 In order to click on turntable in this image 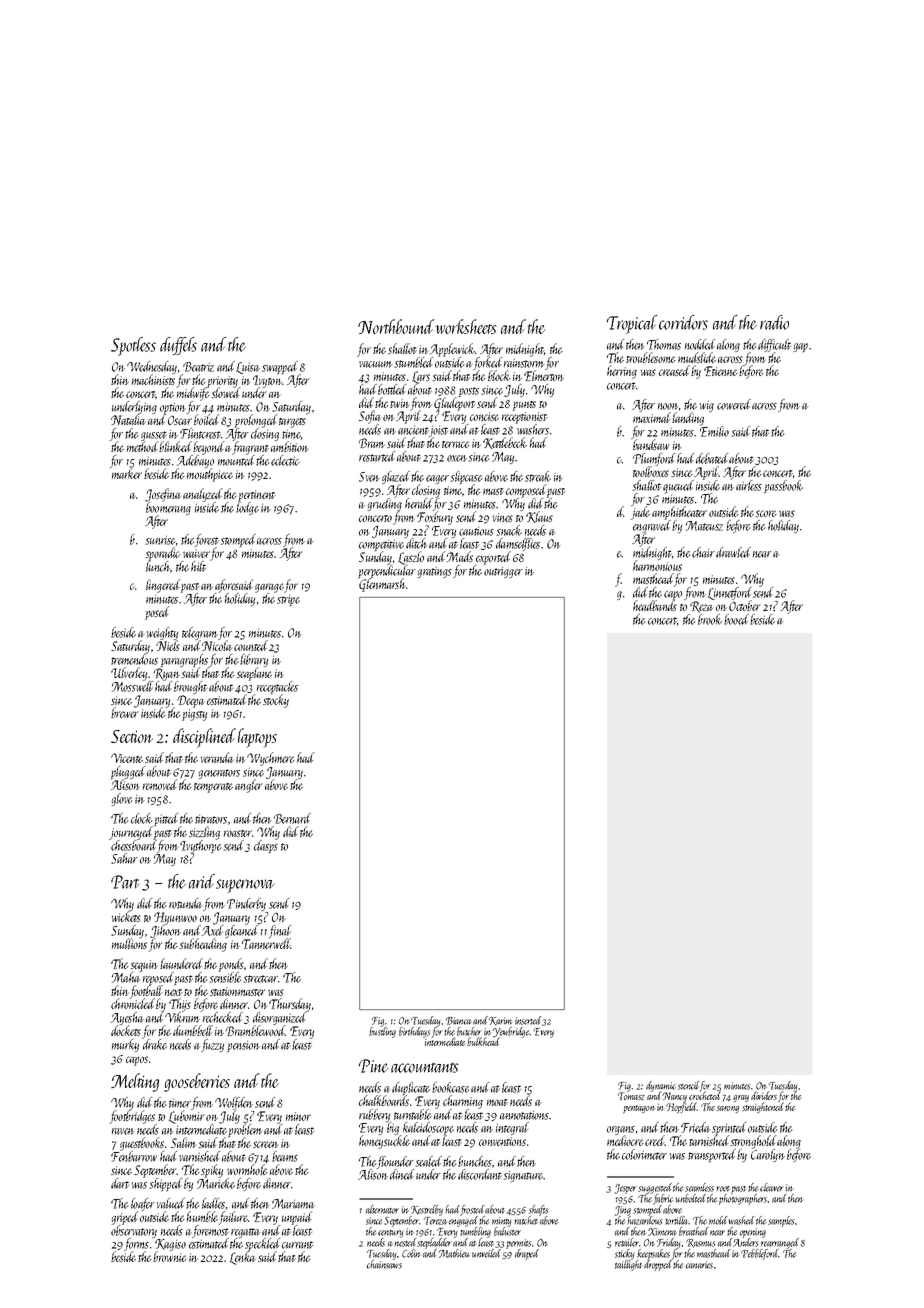, I will do `click(413, 1114)`.
